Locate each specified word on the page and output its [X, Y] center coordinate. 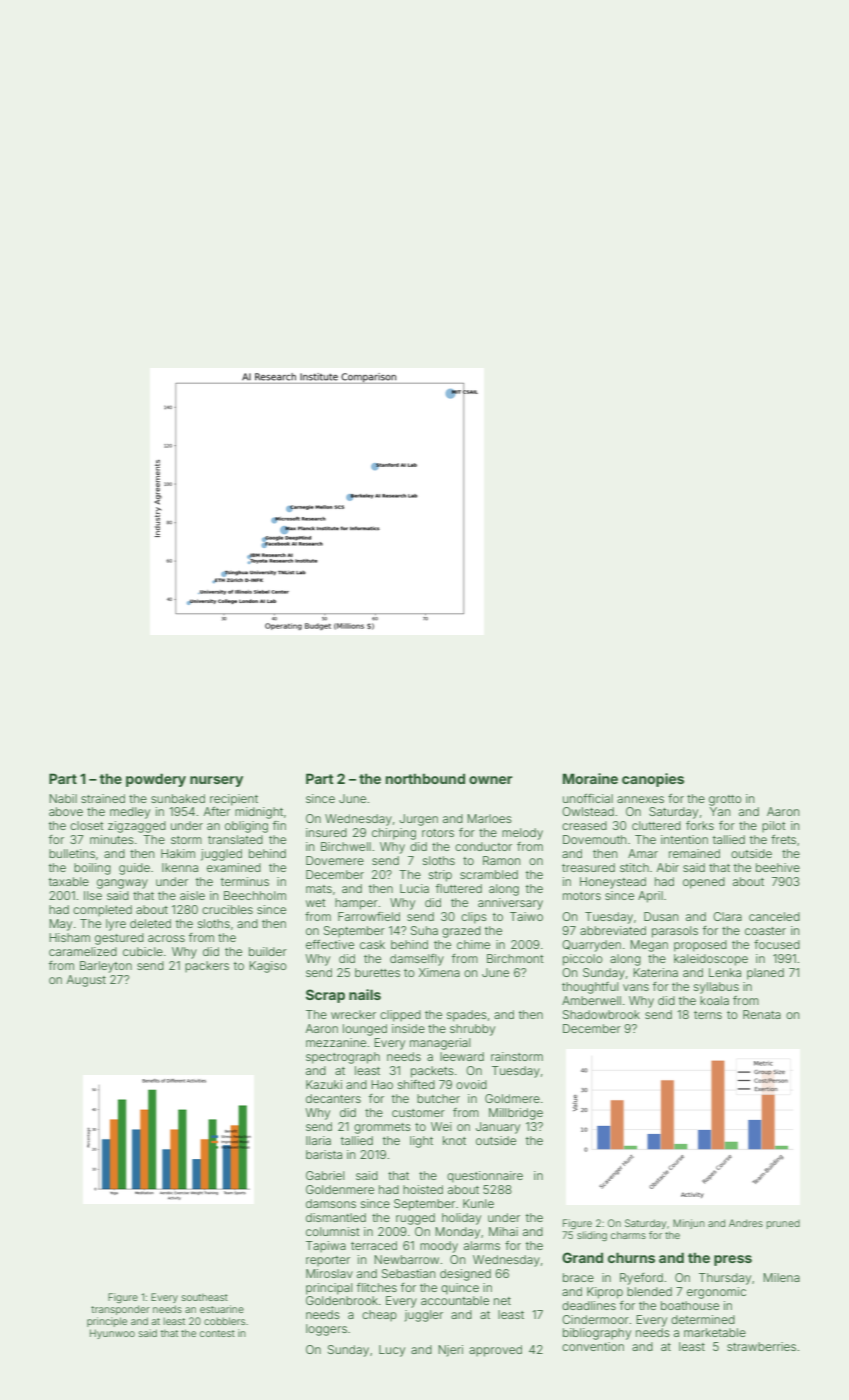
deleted [150, 923]
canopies [653, 780]
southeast [205, 1297]
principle [107, 1322]
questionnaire [485, 1177]
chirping [394, 834]
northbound [425, 778]
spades [467, 1016]
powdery [156, 780]
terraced [374, 1245]
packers [207, 967]
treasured [588, 867]
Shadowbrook [601, 1014]
